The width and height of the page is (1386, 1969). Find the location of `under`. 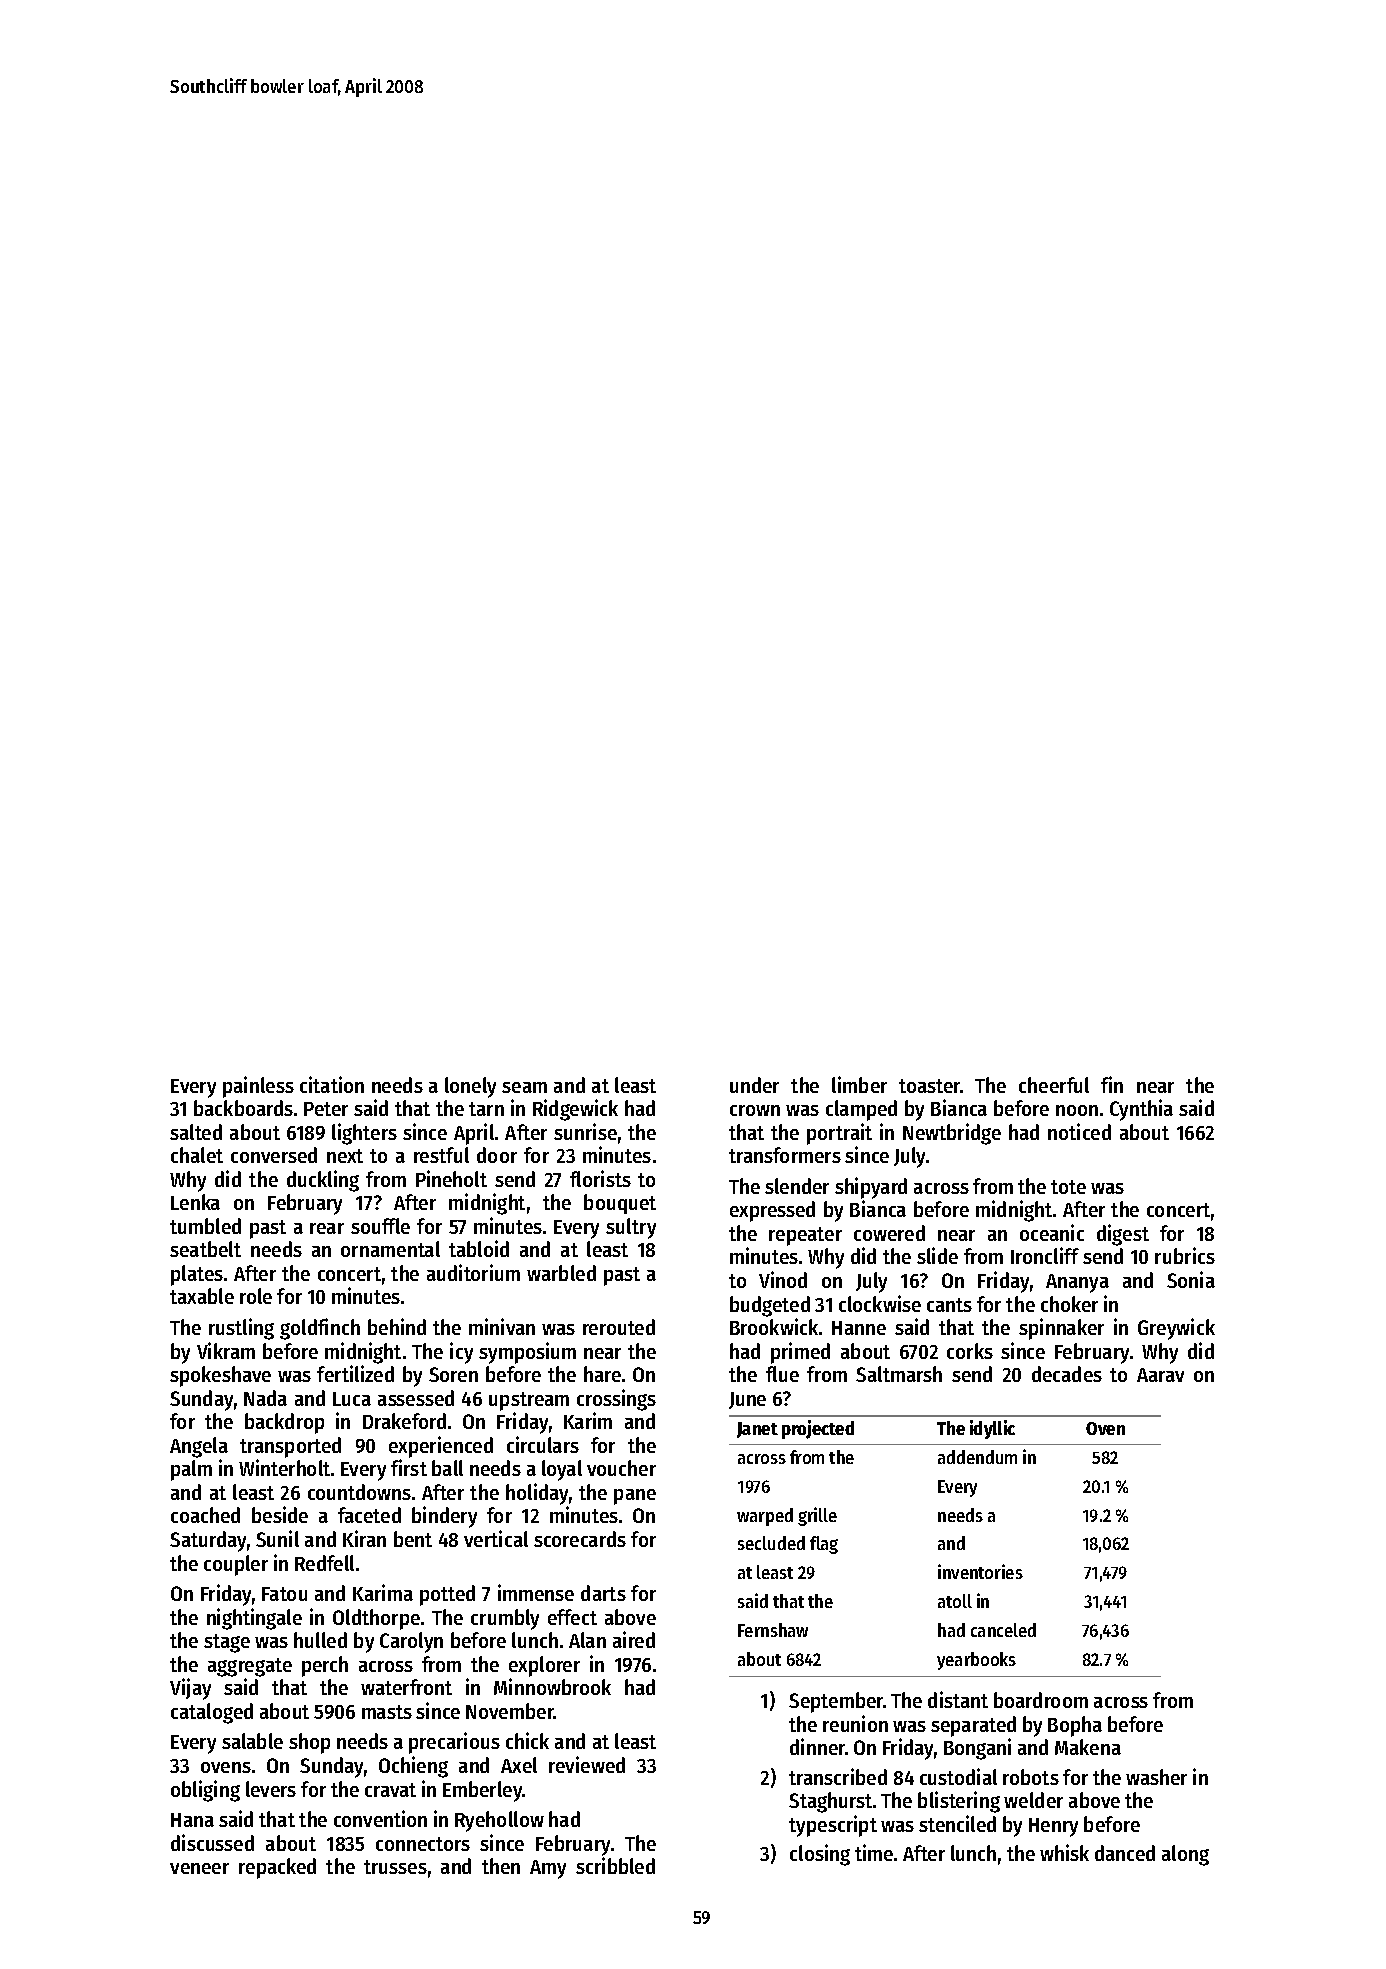

under is located at coordinates (754, 1085).
